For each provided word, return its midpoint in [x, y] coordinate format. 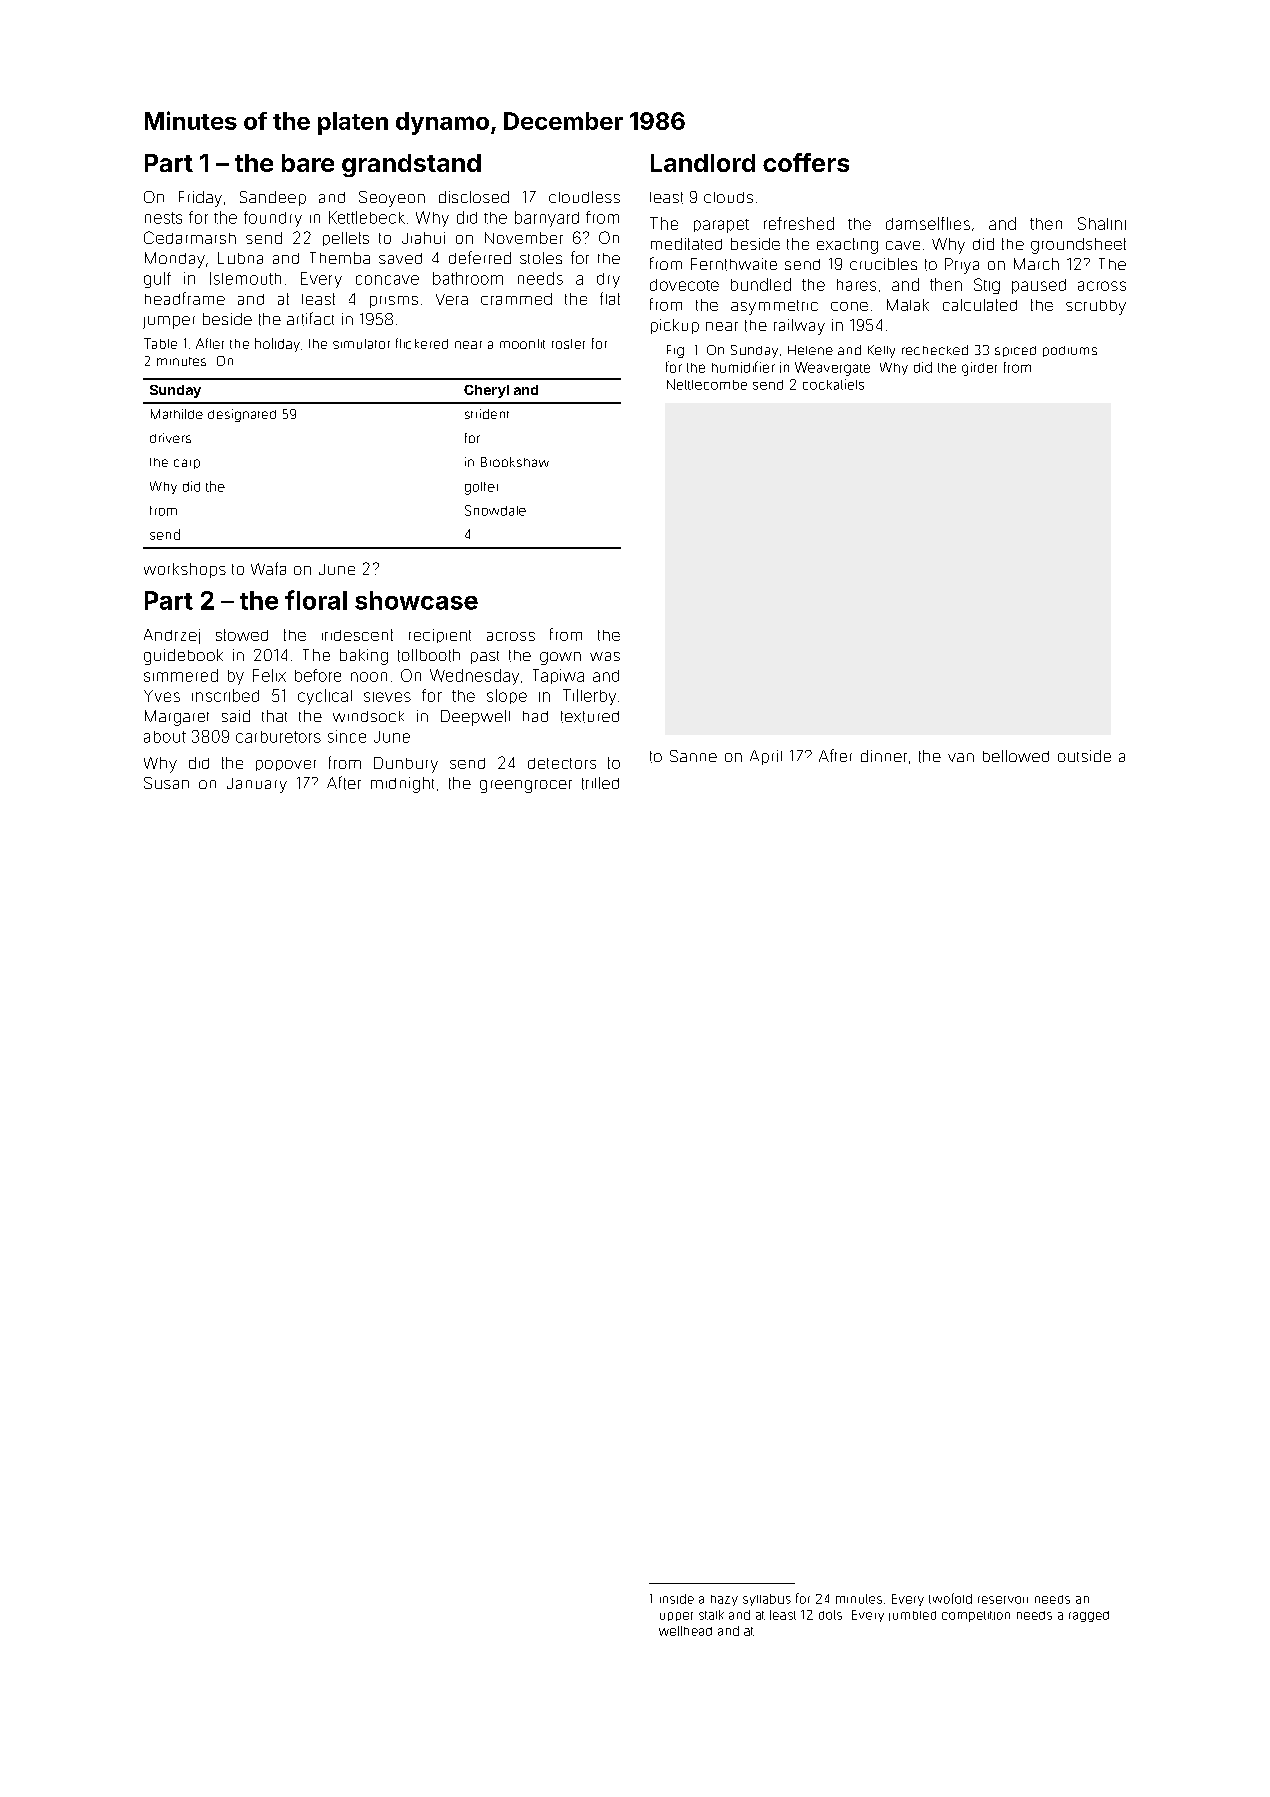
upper [676, 1616]
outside [1084, 756]
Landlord [703, 163]
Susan [166, 783]
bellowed [1016, 756]
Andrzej [172, 636]
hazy [724, 1600]
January [257, 785]
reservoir [1003, 1600]
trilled [600, 783]
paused [1039, 286]
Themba [340, 258]
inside [677, 1599]
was [605, 656]
